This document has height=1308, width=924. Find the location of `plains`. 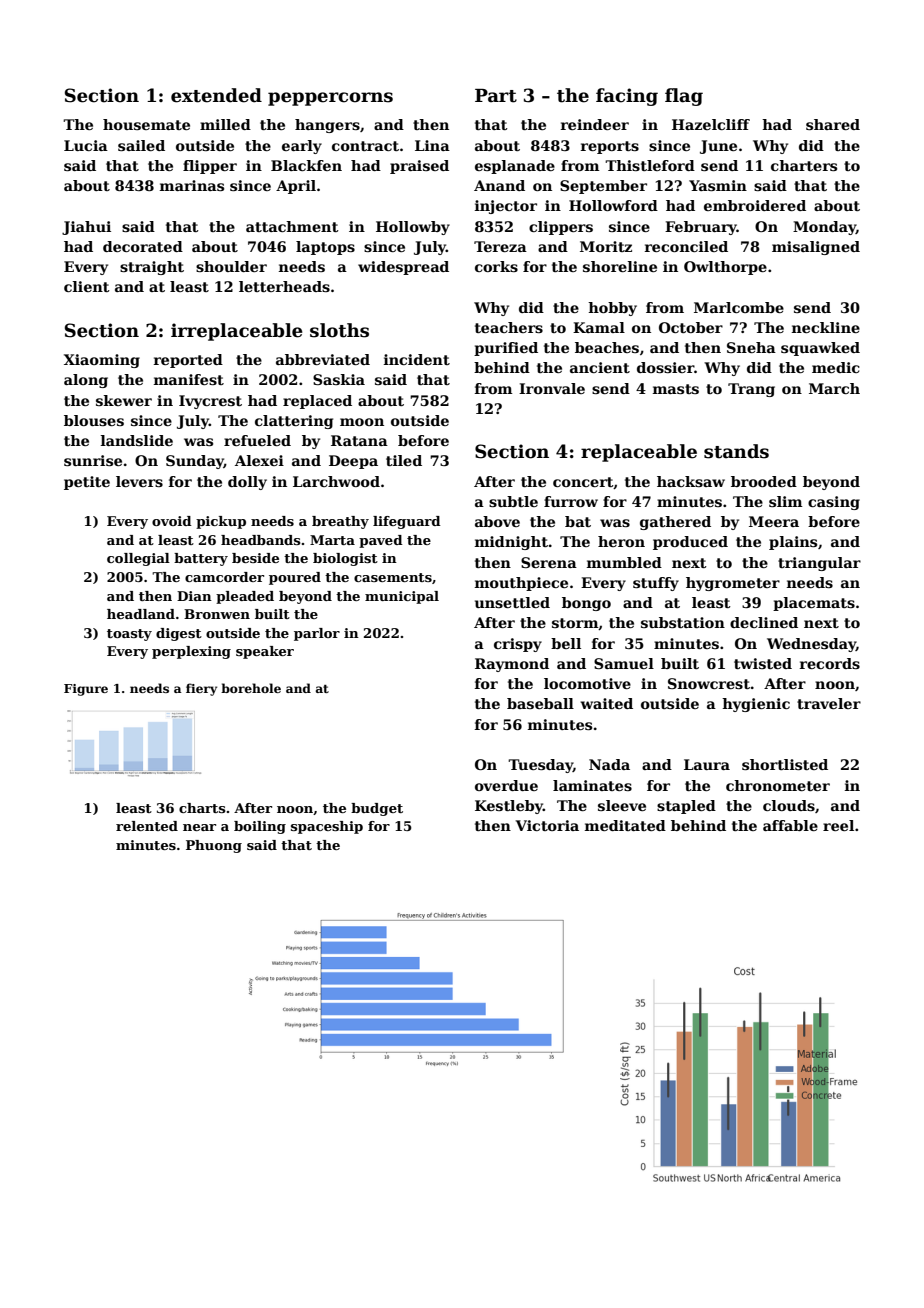

plains is located at coordinates (793, 543).
